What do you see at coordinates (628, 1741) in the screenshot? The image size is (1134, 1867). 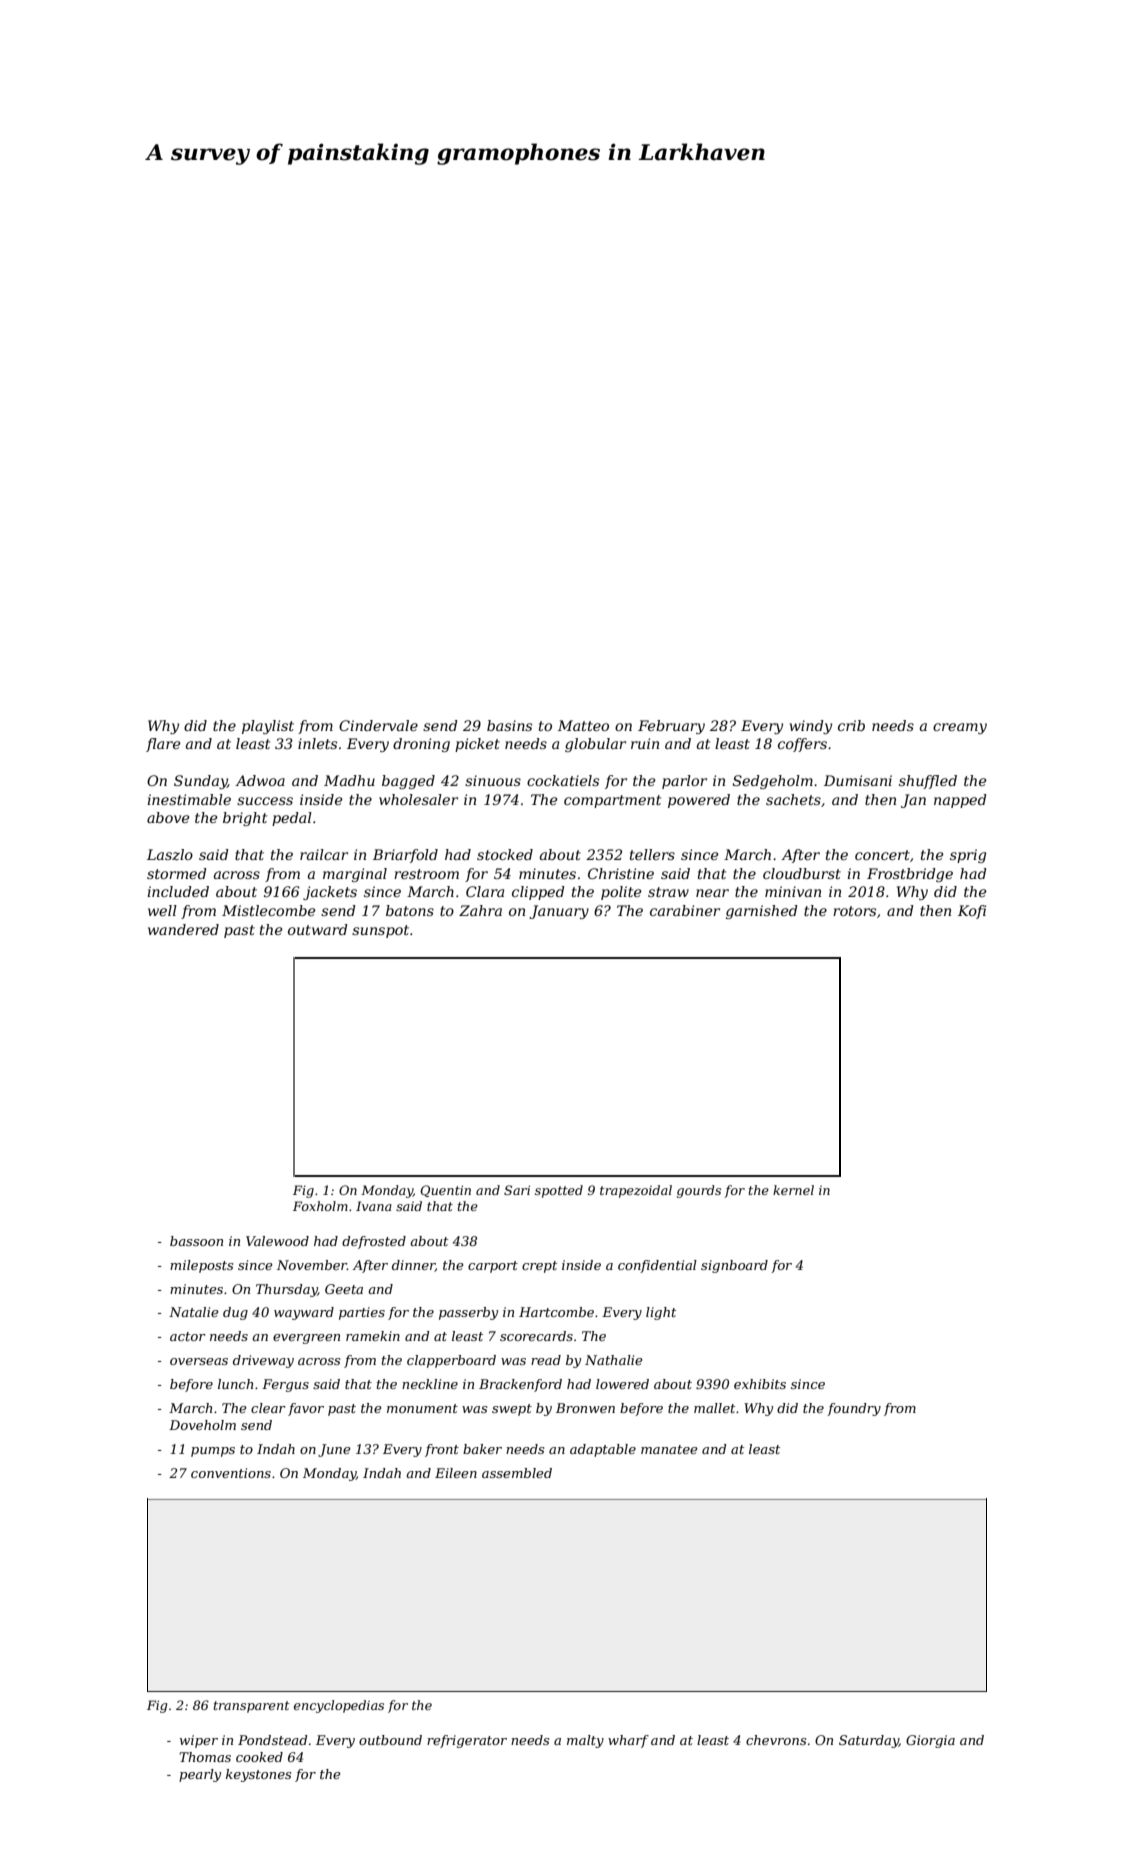 I see `wharf` at bounding box center [628, 1741].
